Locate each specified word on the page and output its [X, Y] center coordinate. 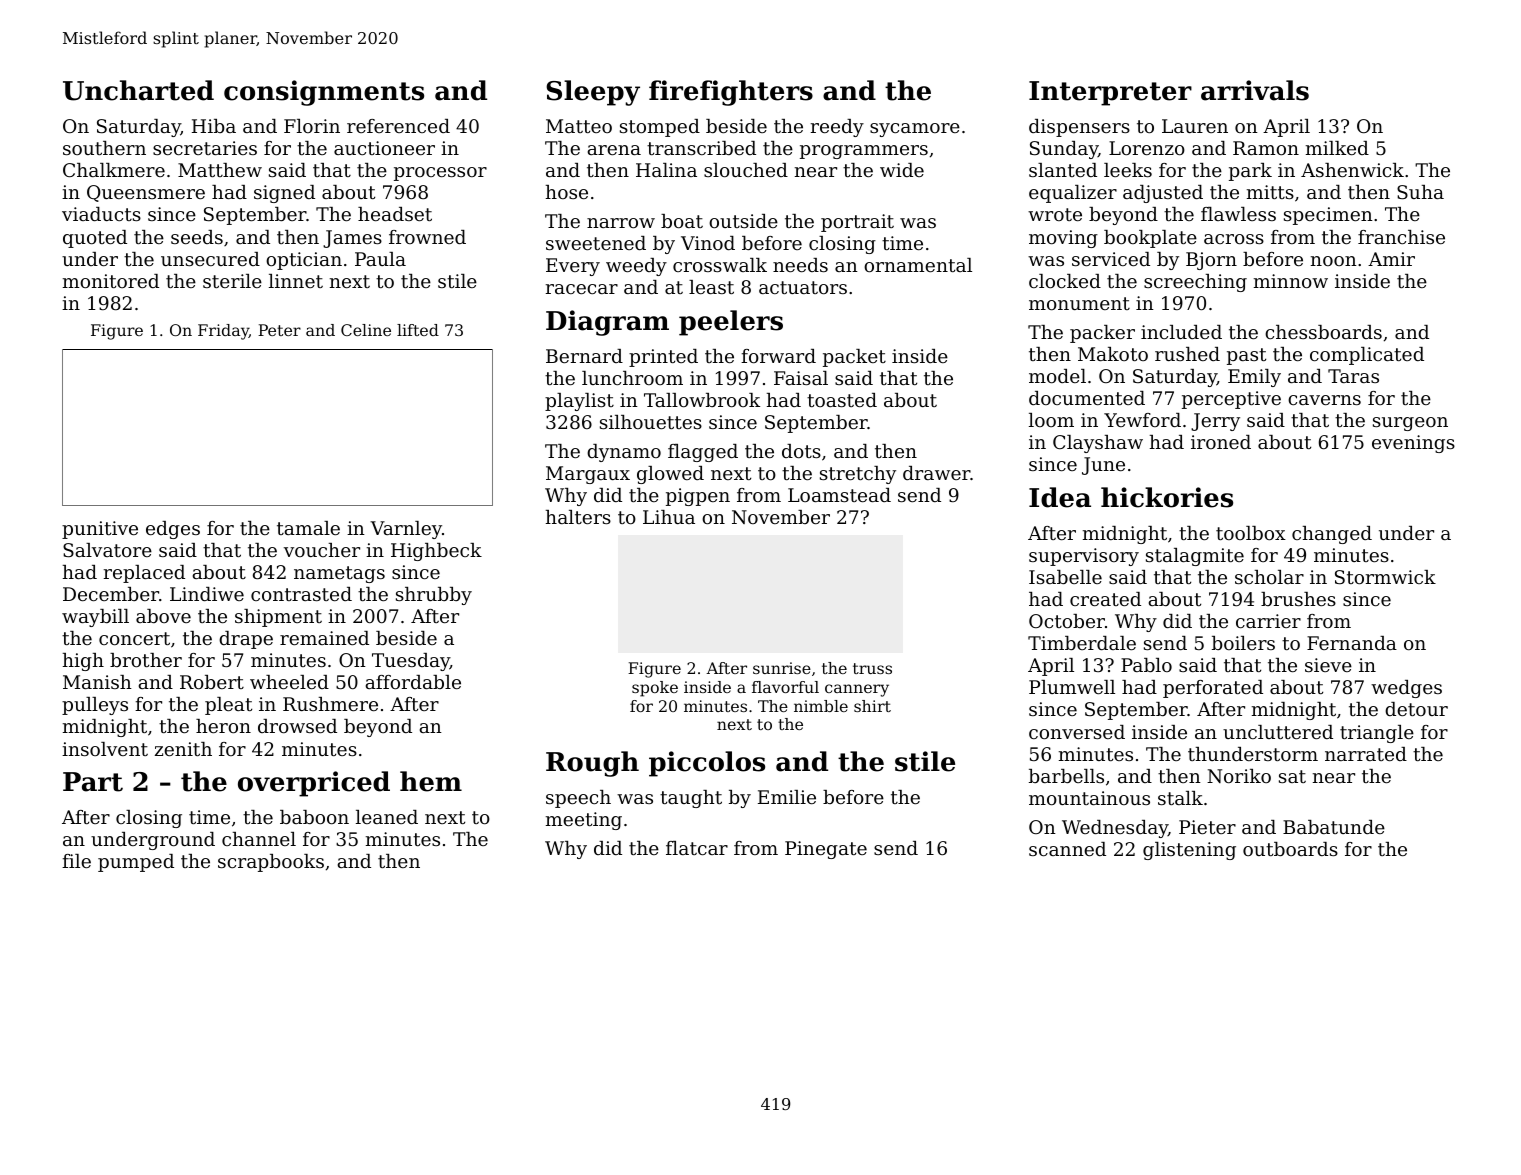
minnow [1291, 281]
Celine [366, 330]
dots [801, 451]
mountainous [1089, 798]
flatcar [697, 848]
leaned [387, 817]
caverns [1324, 400]
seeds [197, 237]
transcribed [701, 148]
